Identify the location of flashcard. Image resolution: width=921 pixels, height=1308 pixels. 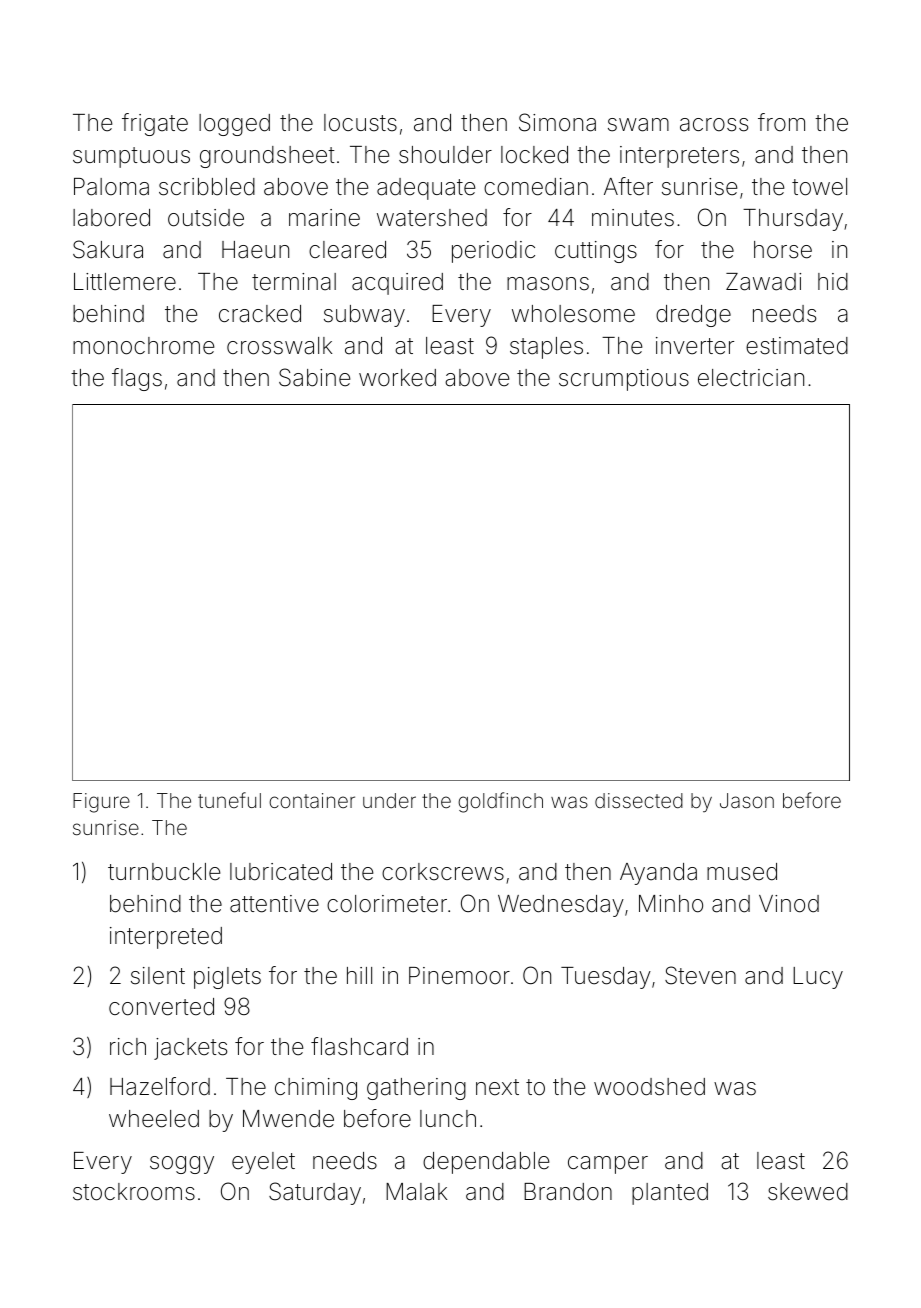
(359, 1046).
